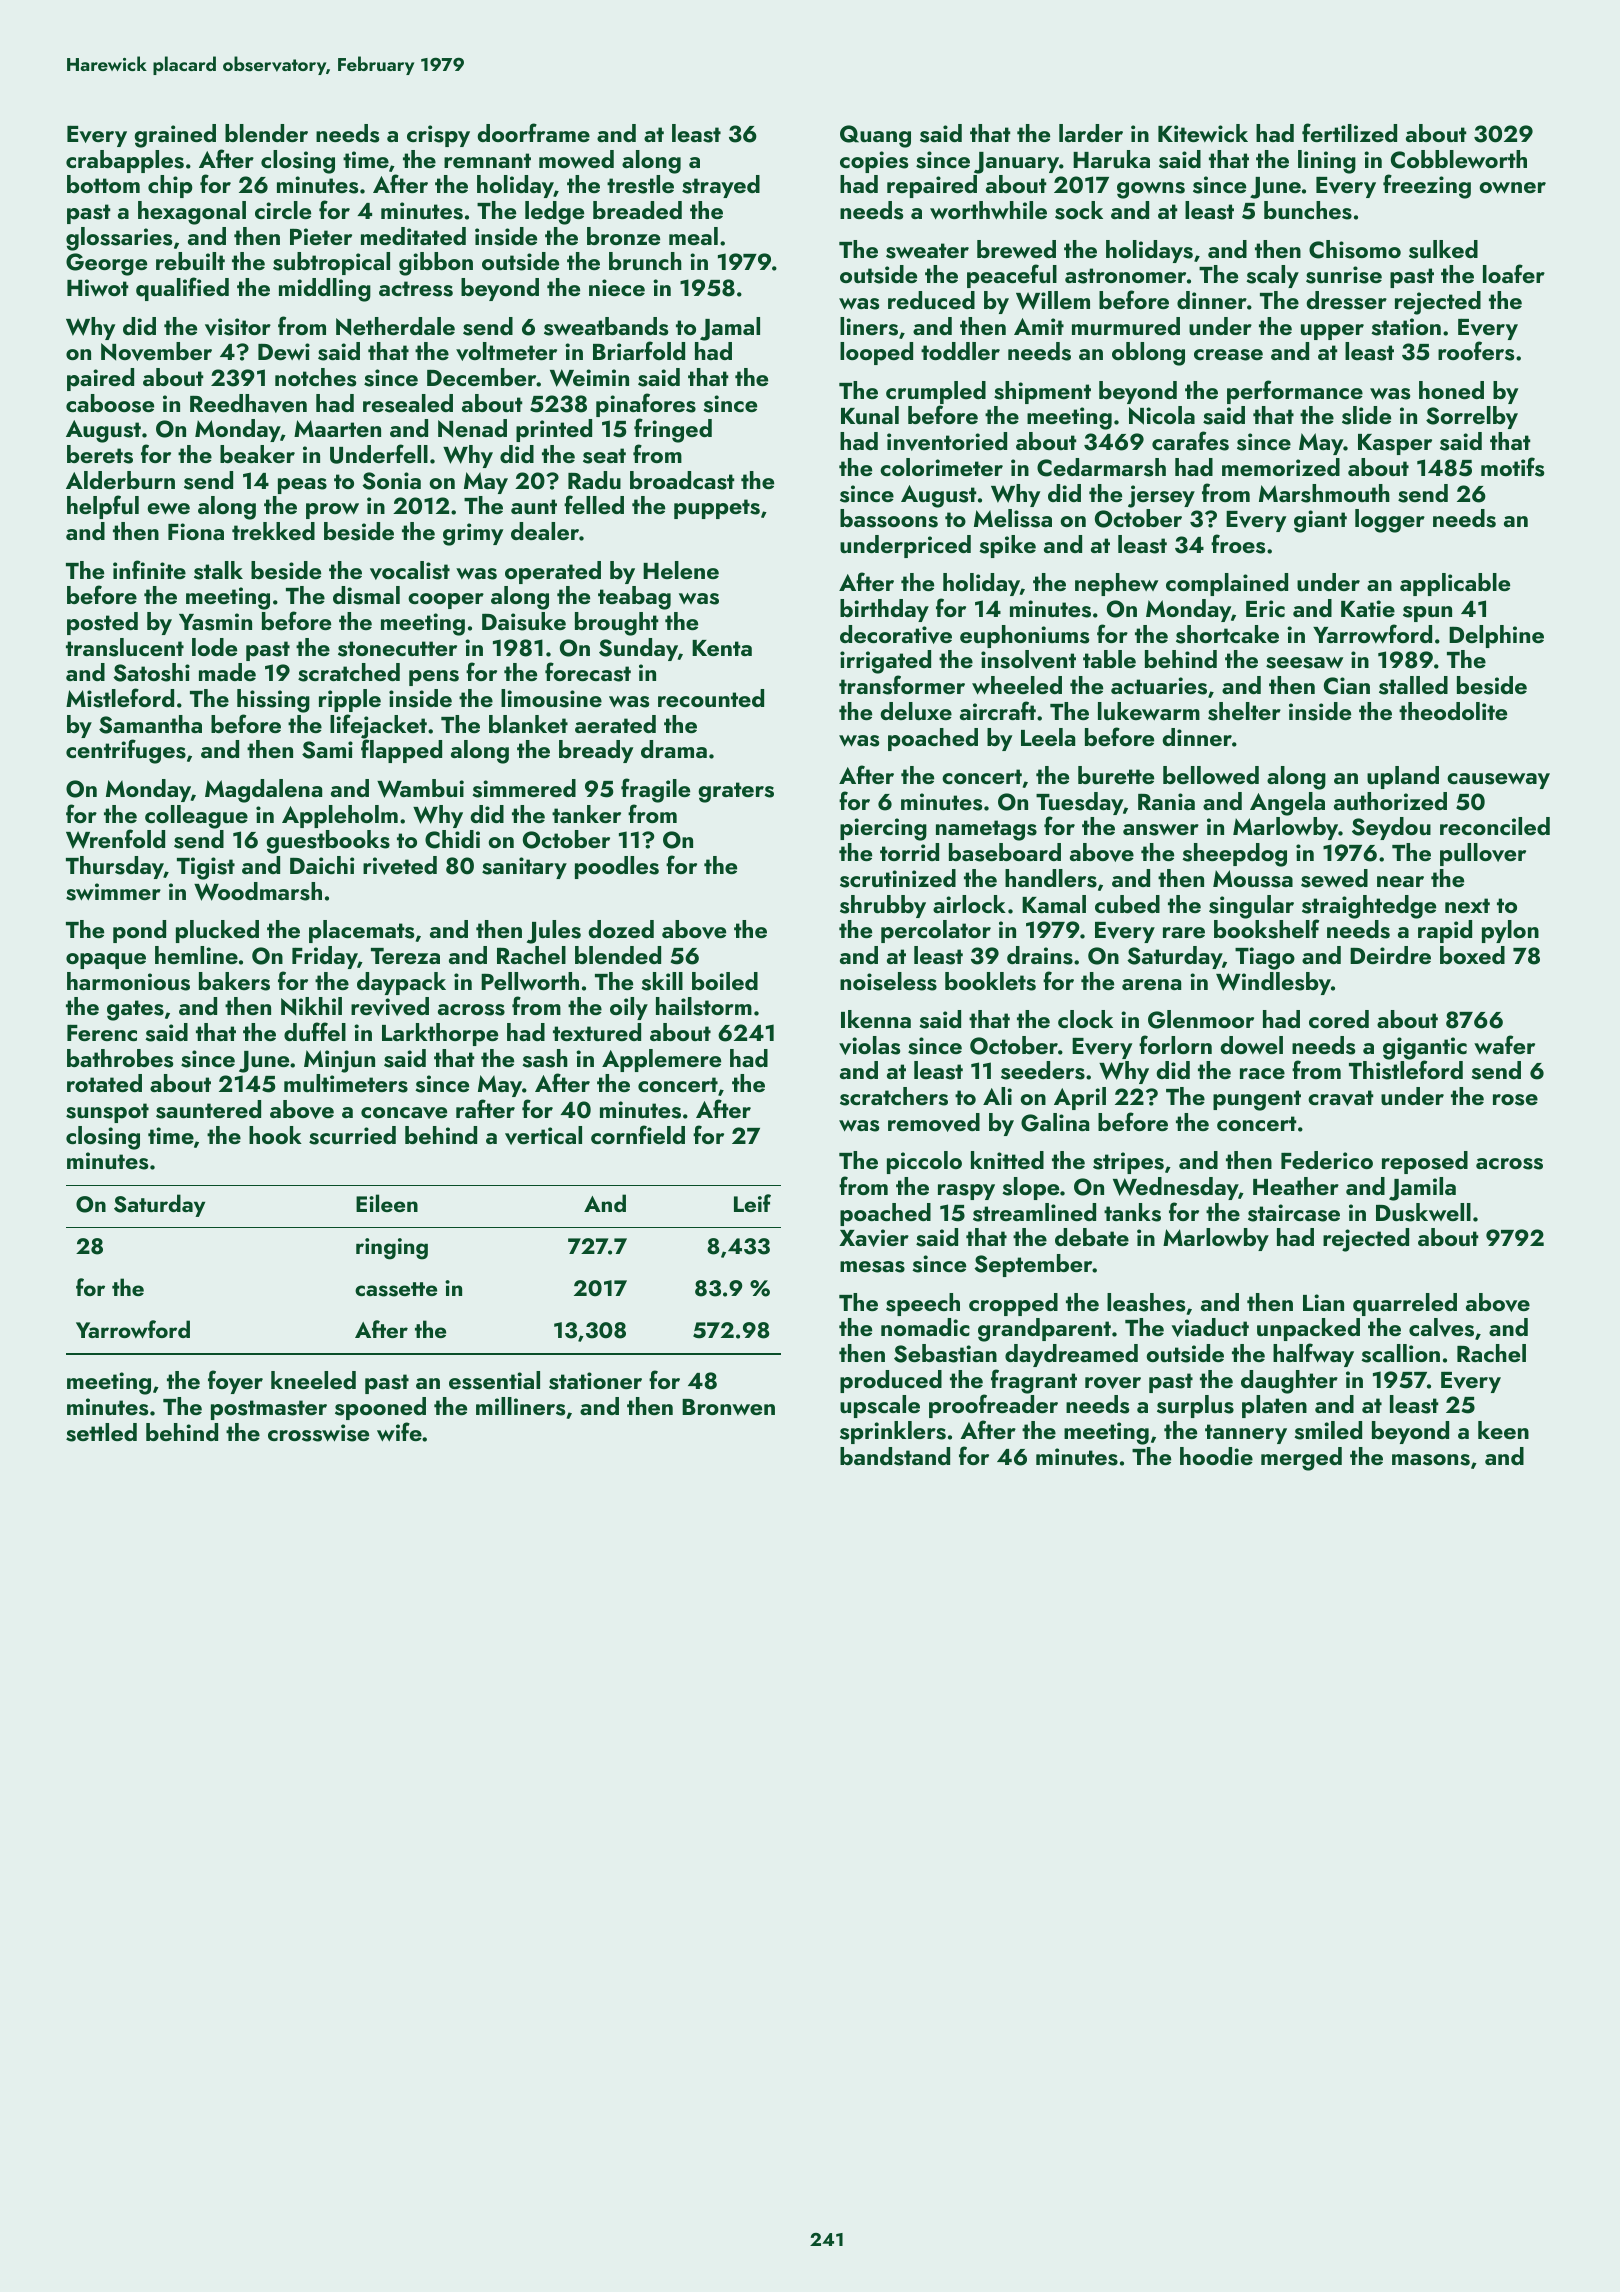  Describe the element at coordinates (126, 751) in the screenshot. I see `centrifuges` at that location.
